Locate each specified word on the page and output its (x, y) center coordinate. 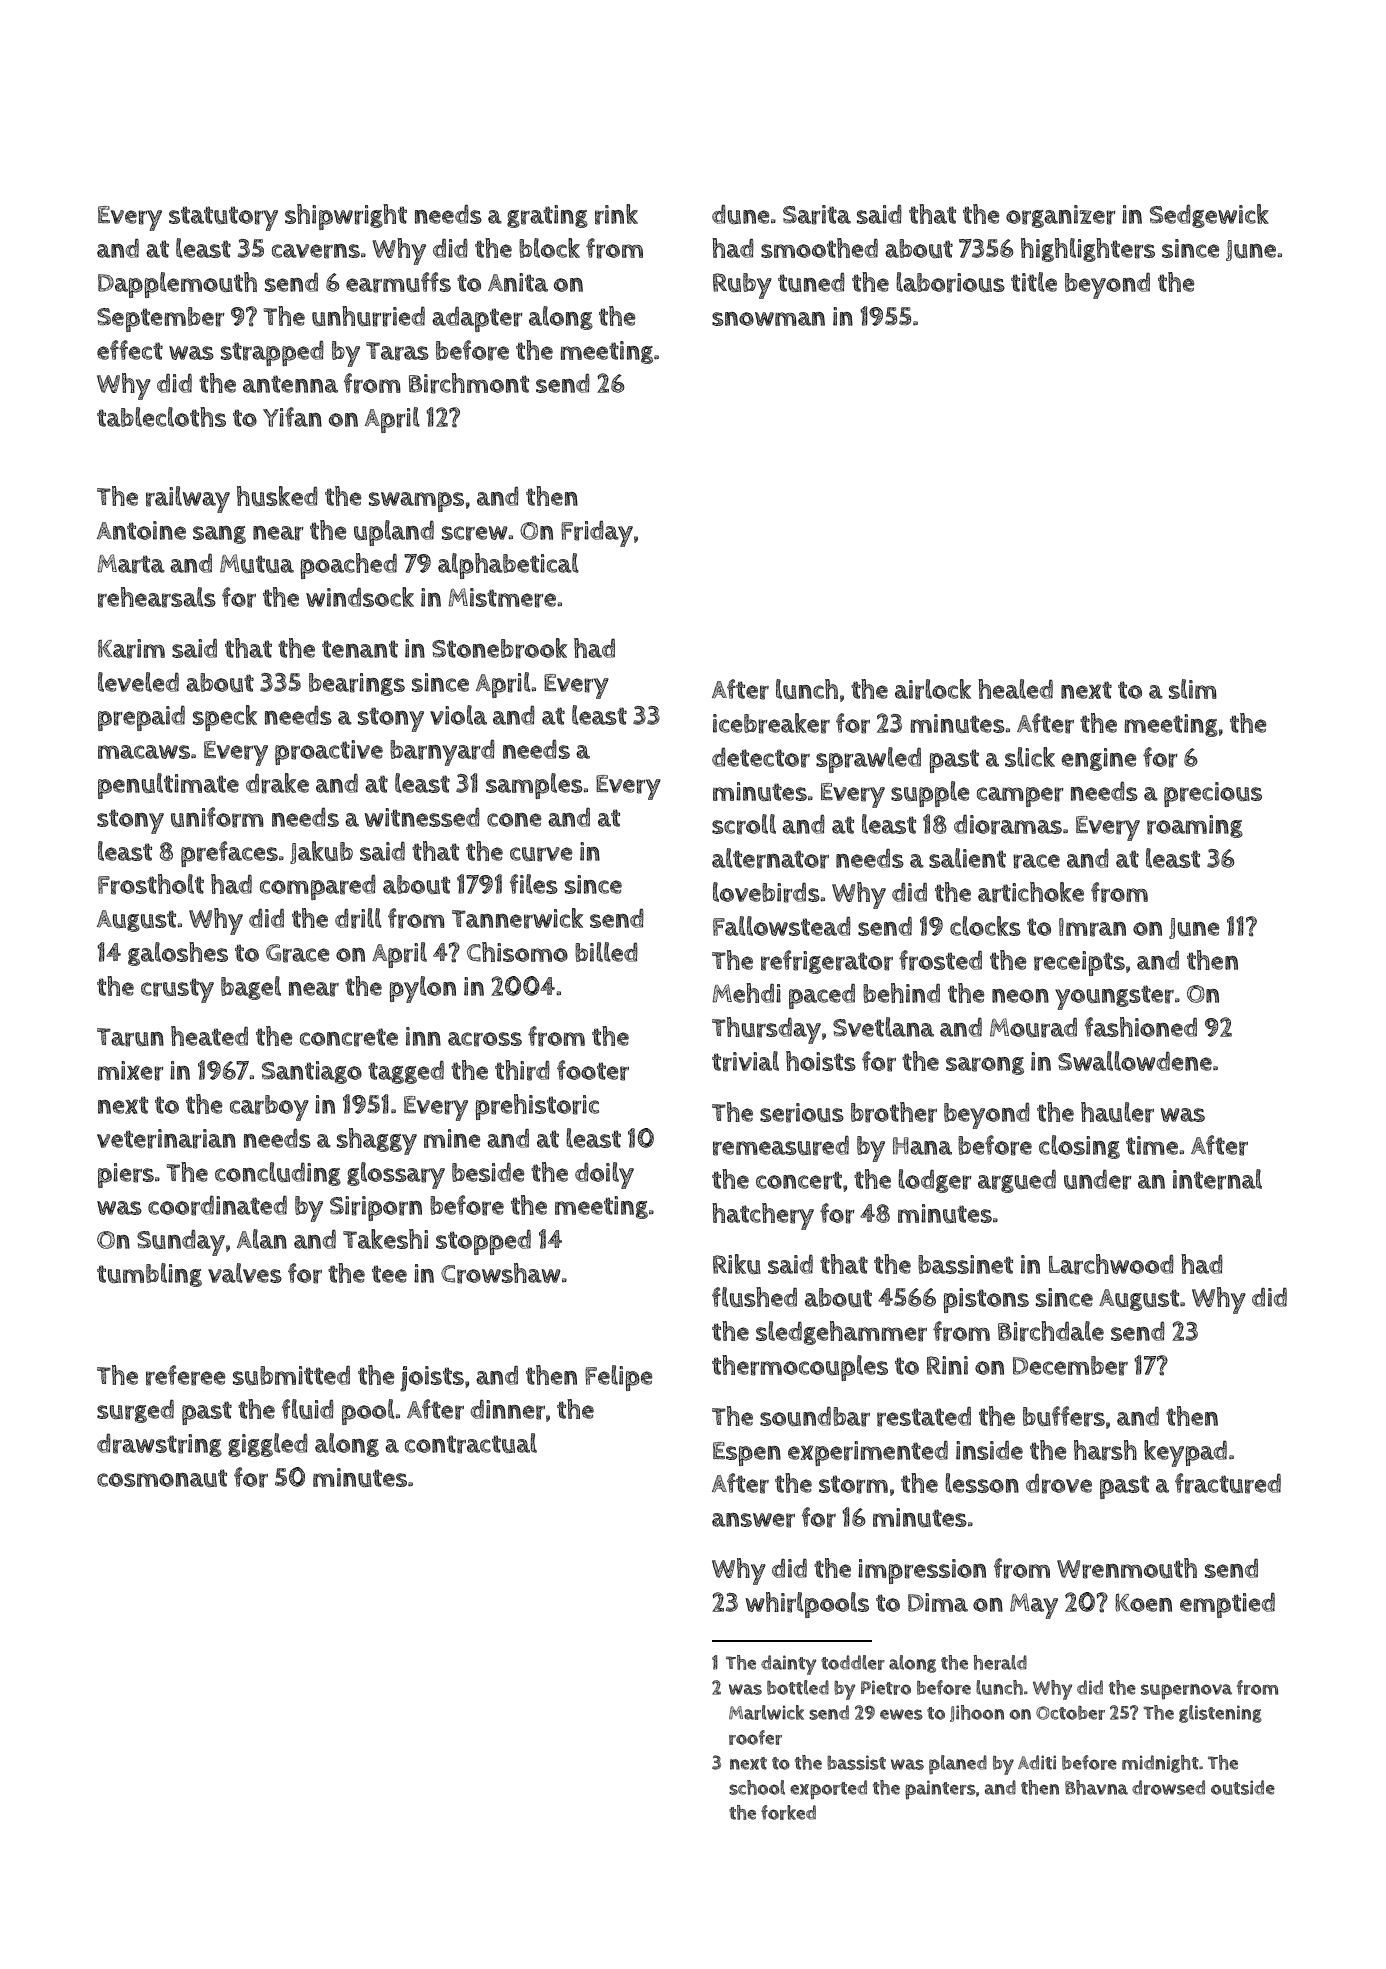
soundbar (815, 1417)
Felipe (619, 1378)
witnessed (422, 817)
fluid (308, 1409)
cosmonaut (162, 1478)
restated (924, 1417)
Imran (1092, 927)
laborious (950, 282)
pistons (986, 1300)
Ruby (742, 286)
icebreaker (771, 723)
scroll (744, 824)
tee (389, 1274)
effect (130, 350)
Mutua (257, 563)
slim (1193, 689)
